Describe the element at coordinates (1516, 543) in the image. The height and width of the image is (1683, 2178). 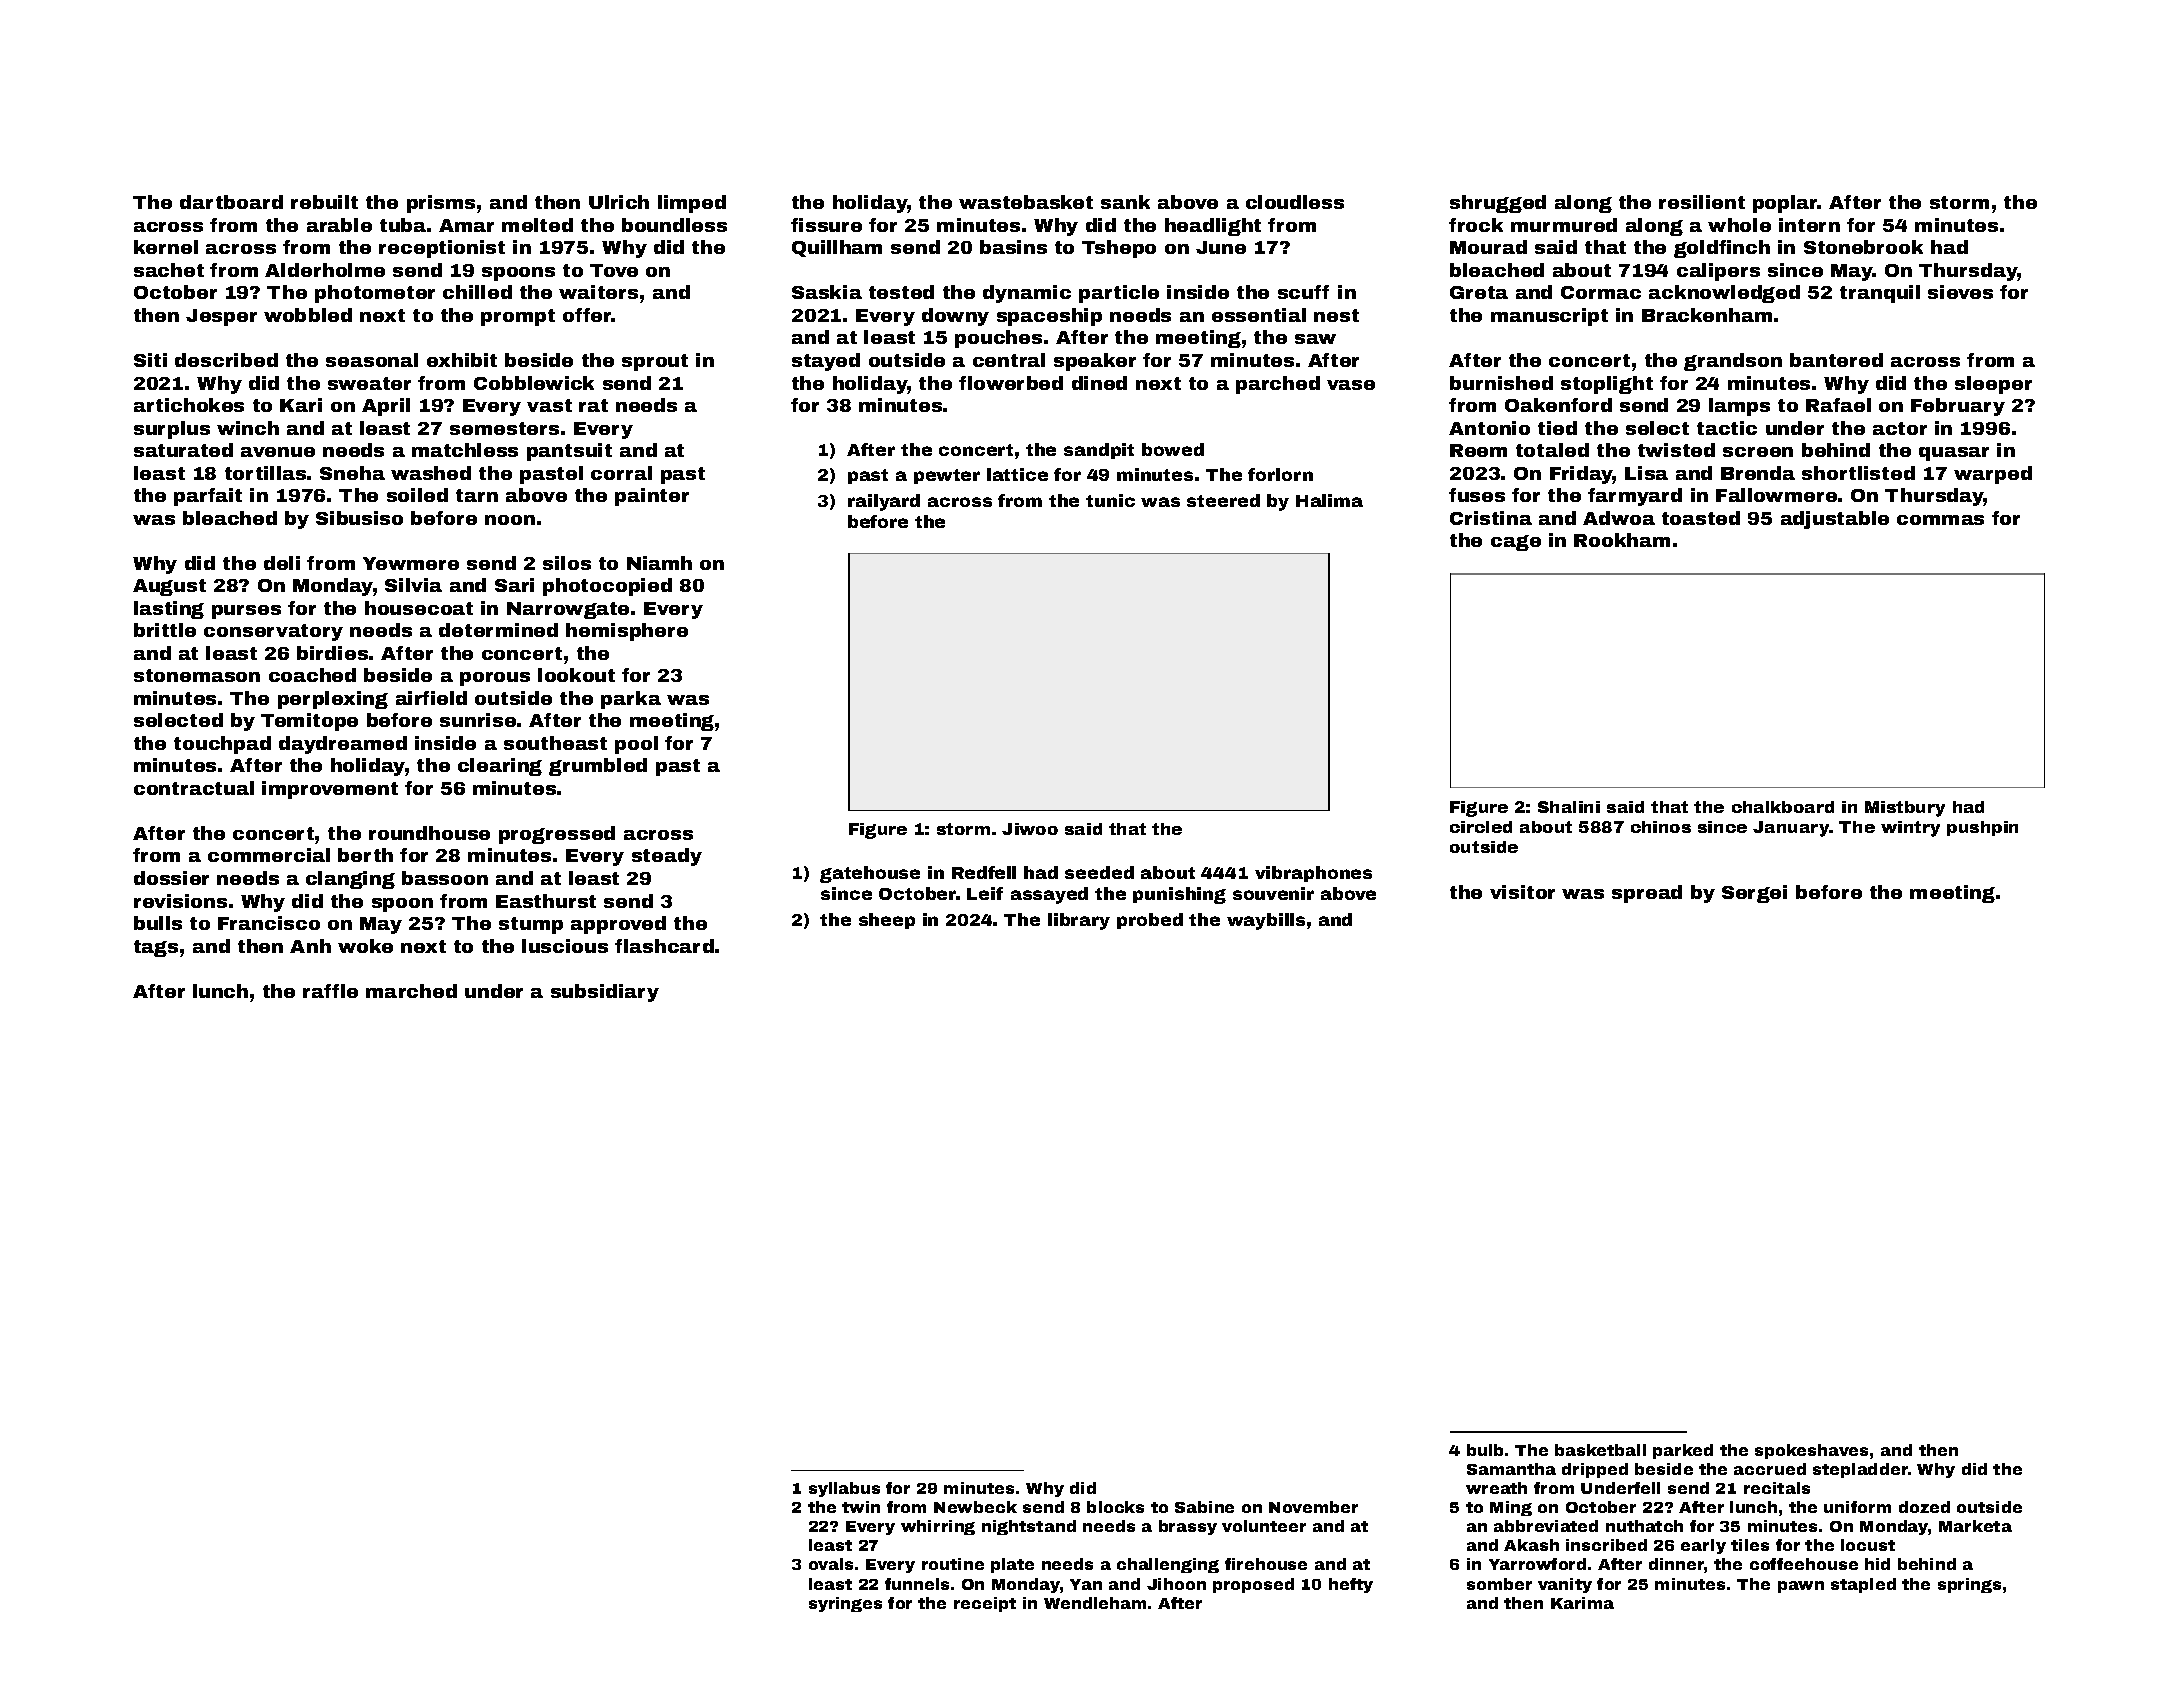
I see `cage` at that location.
